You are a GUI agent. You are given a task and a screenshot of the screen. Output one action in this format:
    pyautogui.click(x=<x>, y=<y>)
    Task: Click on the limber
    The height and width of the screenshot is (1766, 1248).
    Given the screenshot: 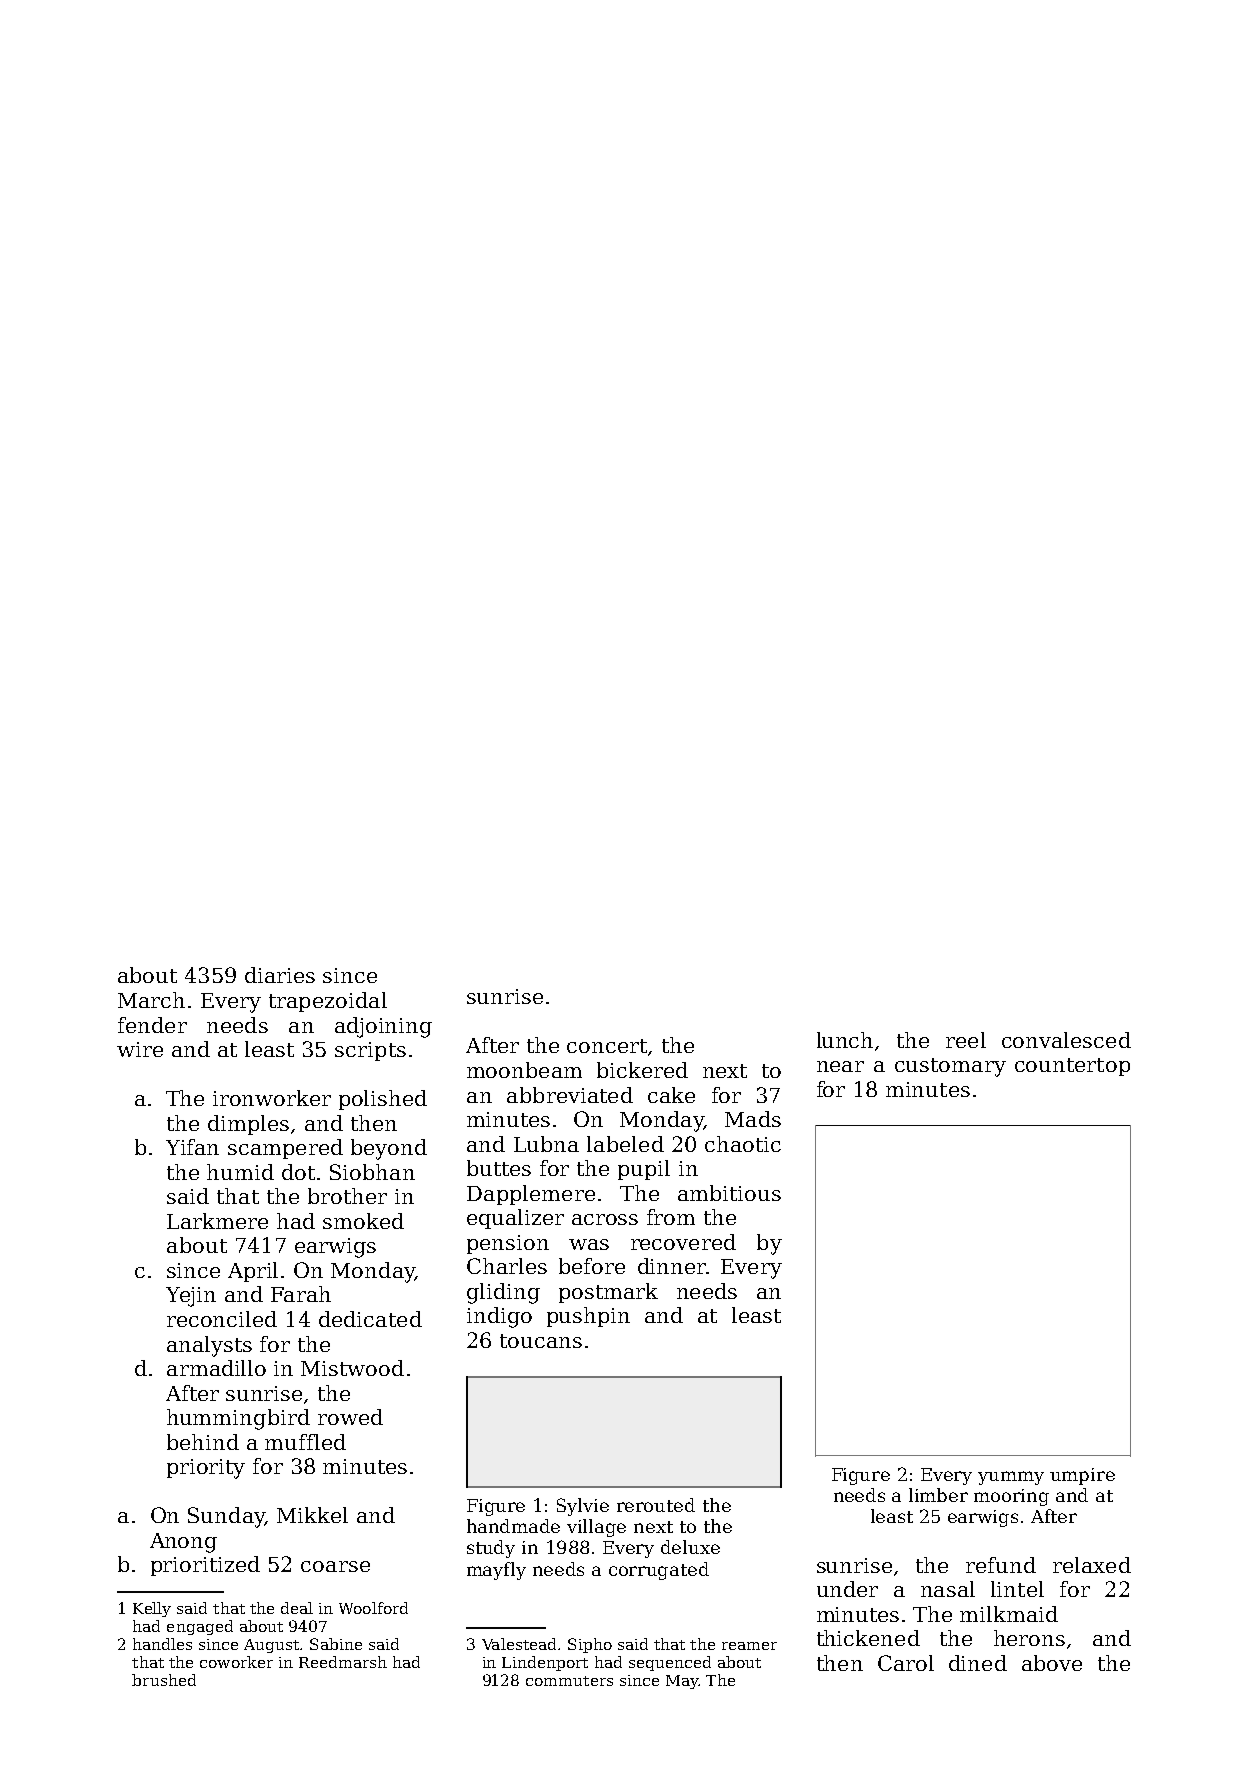 What is the action you would take?
    pyautogui.click(x=938, y=1495)
